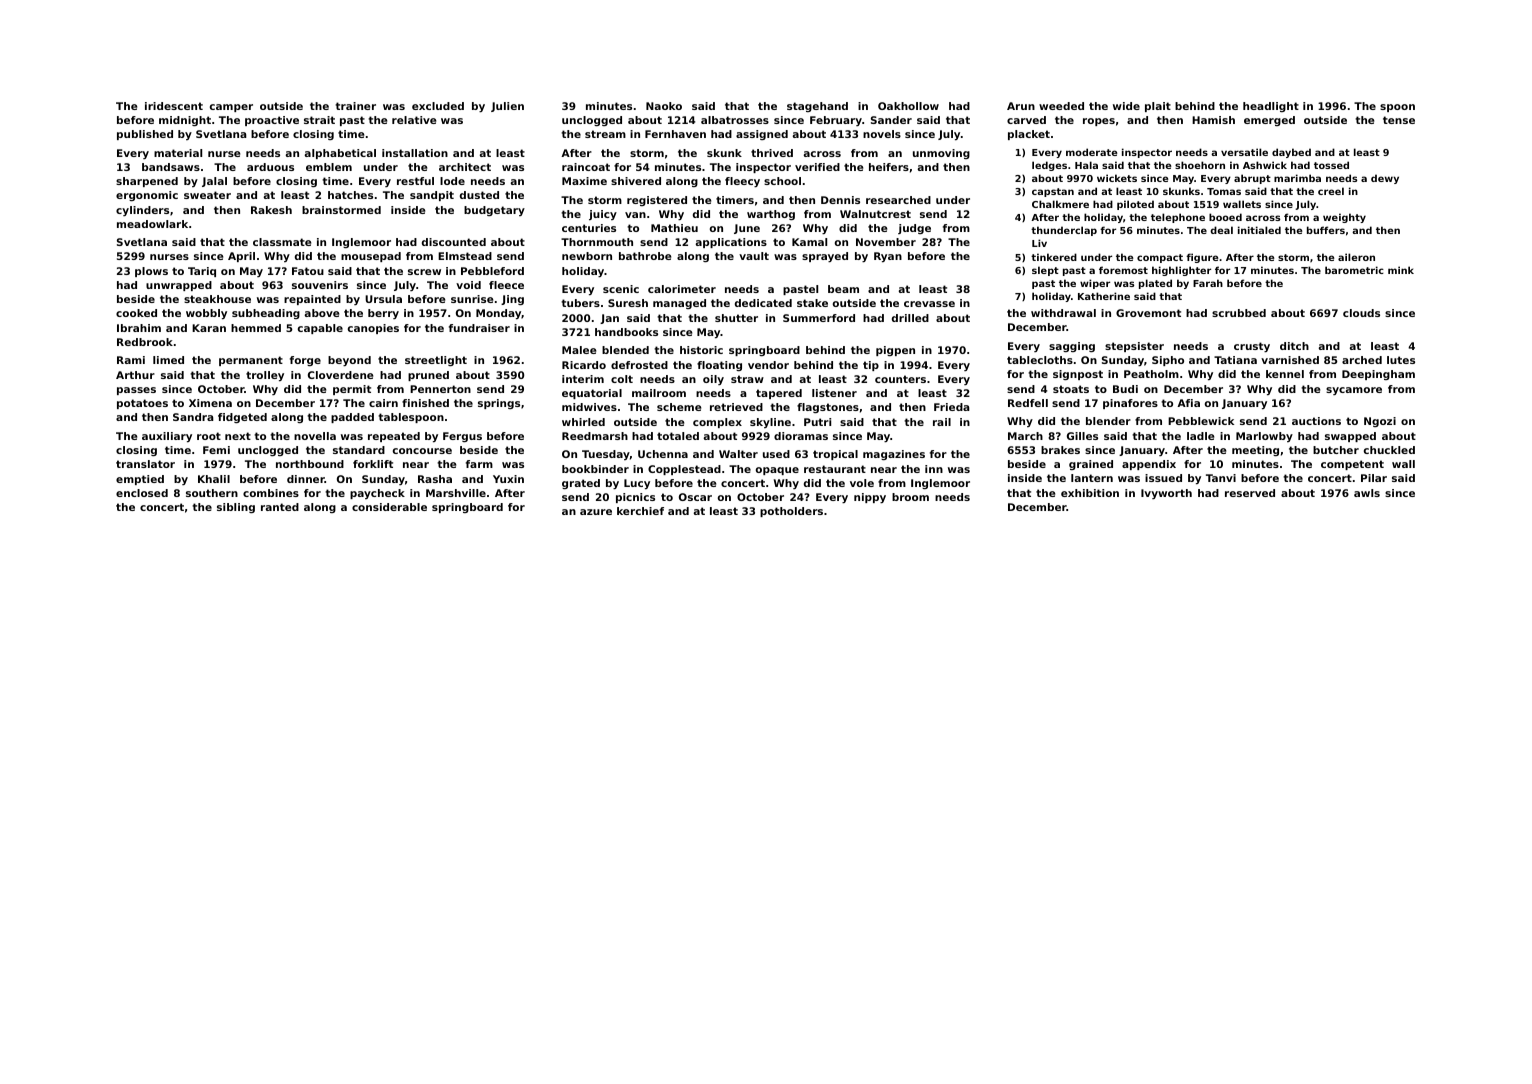  Describe the element at coordinates (791, 512) in the image. I see `potholders` at that location.
